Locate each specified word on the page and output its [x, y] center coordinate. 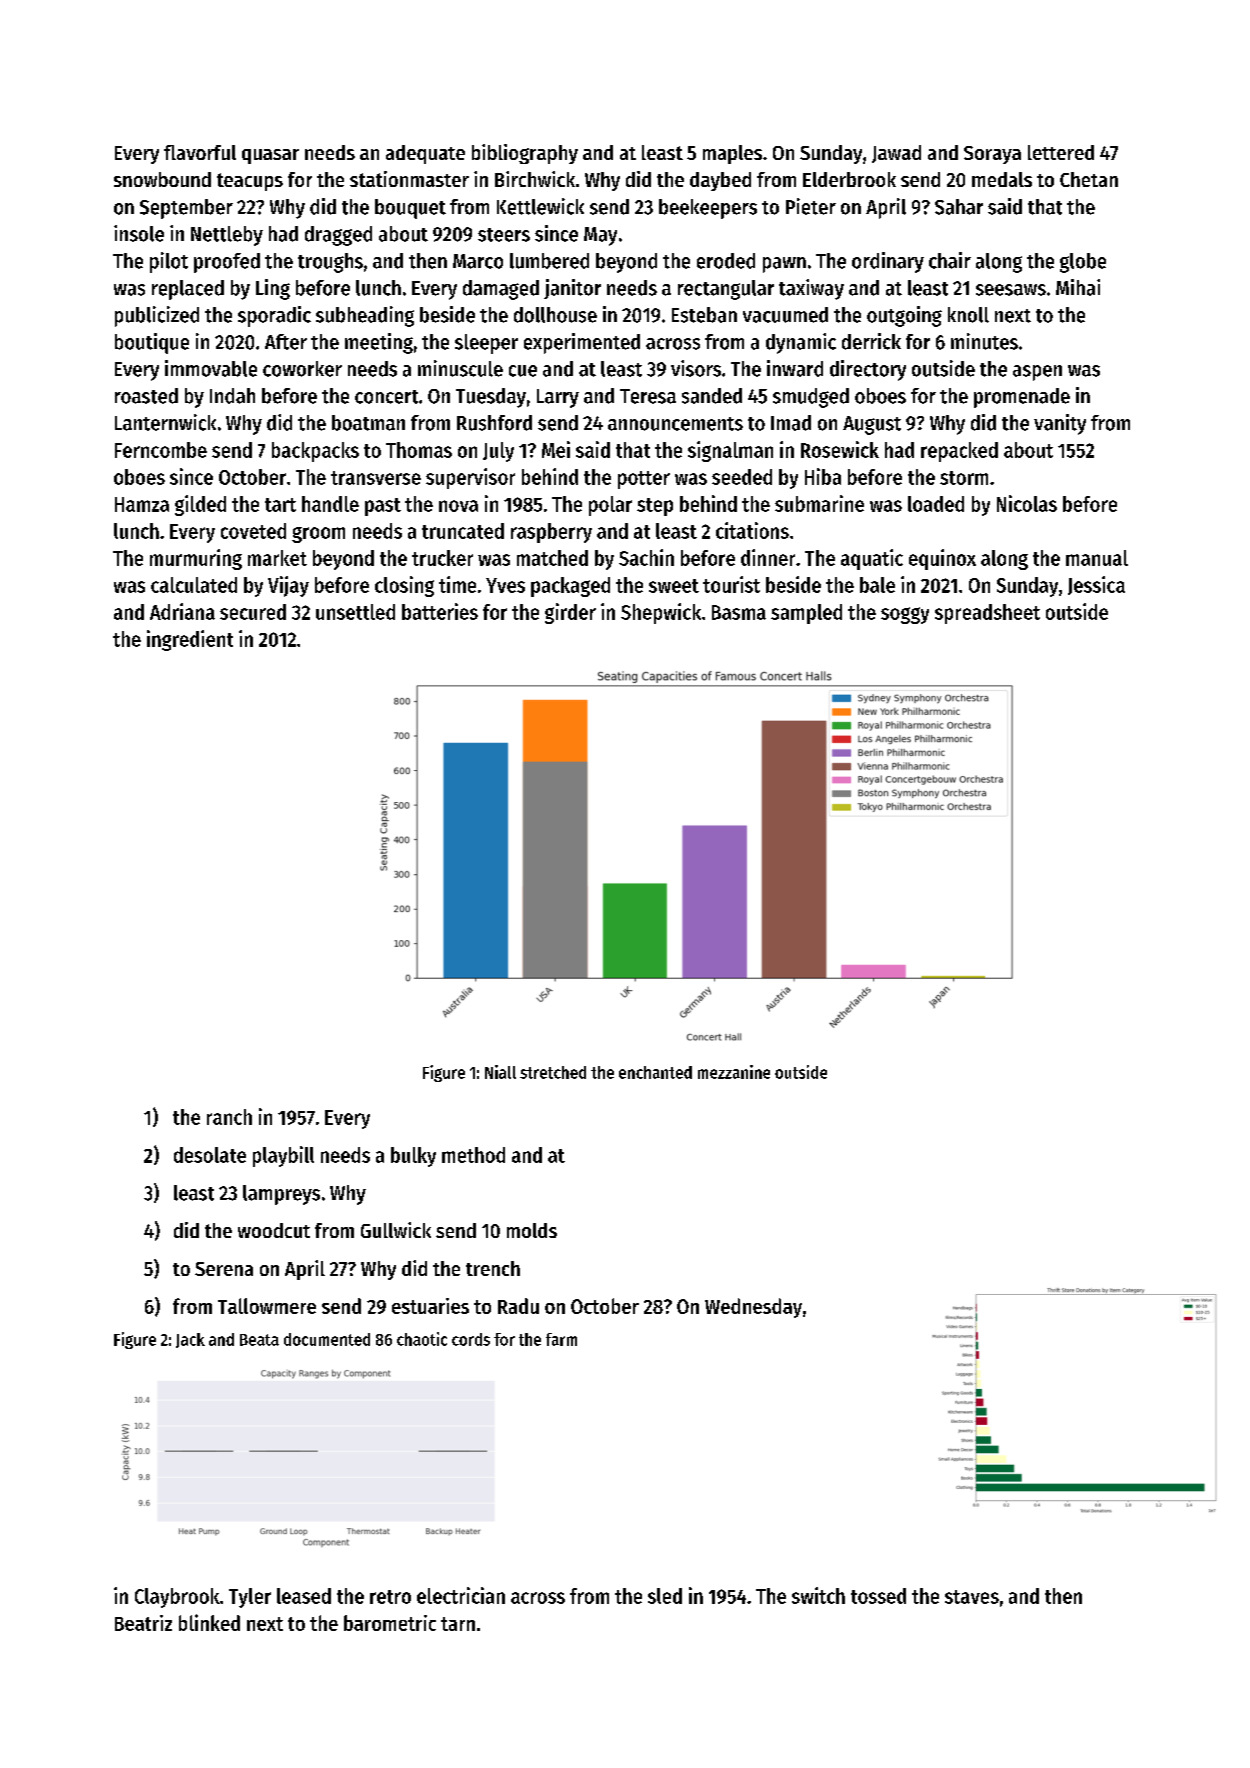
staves [972, 1597]
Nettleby [227, 236]
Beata [259, 1340]
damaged [501, 290]
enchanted [655, 1072]
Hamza [142, 504]
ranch [229, 1117]
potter [644, 480]
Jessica [1096, 585]
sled [665, 1596]
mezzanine [734, 1072]
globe [1083, 263]
